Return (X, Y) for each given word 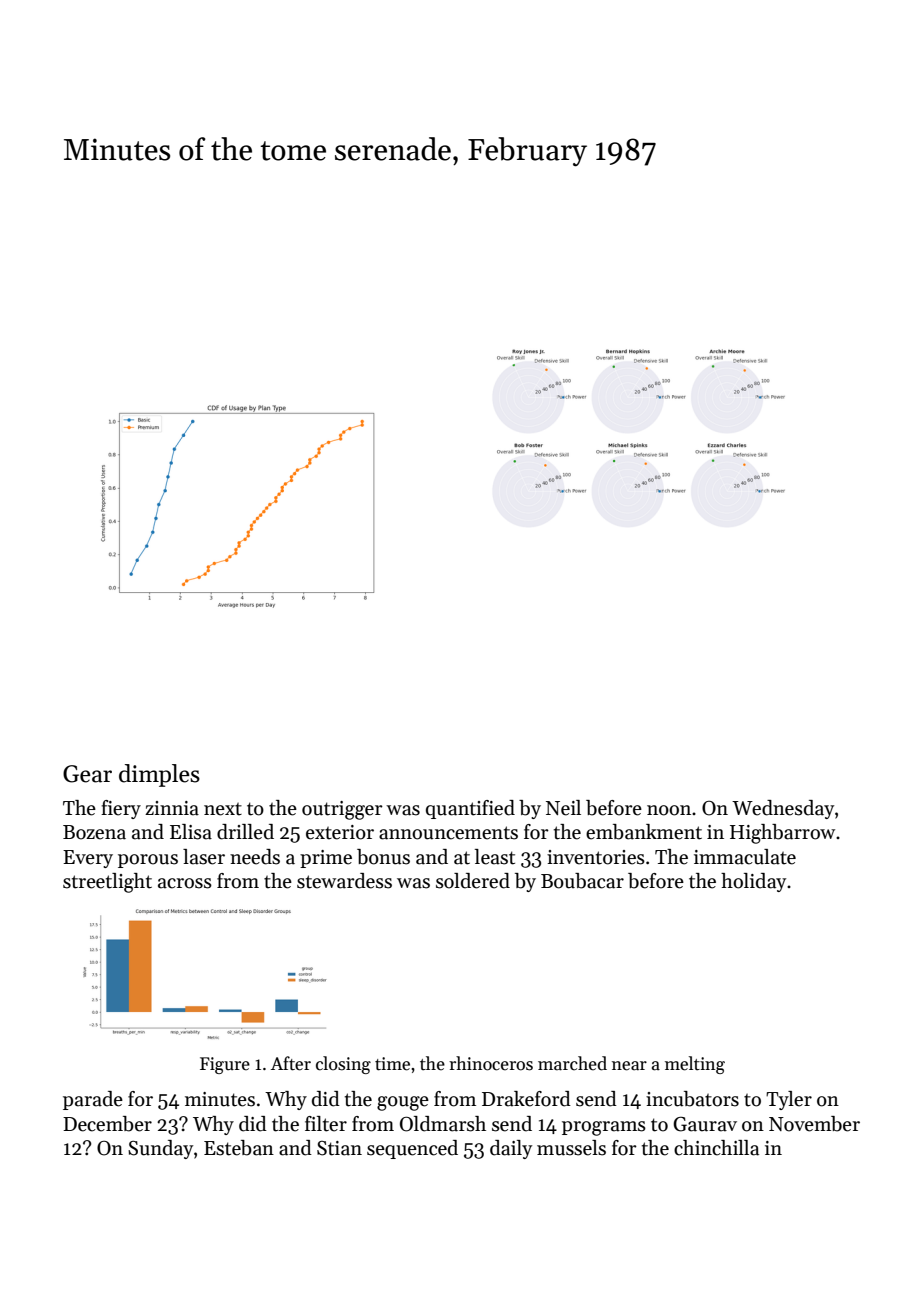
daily (511, 1149)
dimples (159, 775)
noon (669, 810)
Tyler (789, 1100)
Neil (563, 808)
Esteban (239, 1148)
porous (148, 861)
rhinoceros (491, 1063)
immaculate (745, 857)
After (291, 1063)
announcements (448, 833)
